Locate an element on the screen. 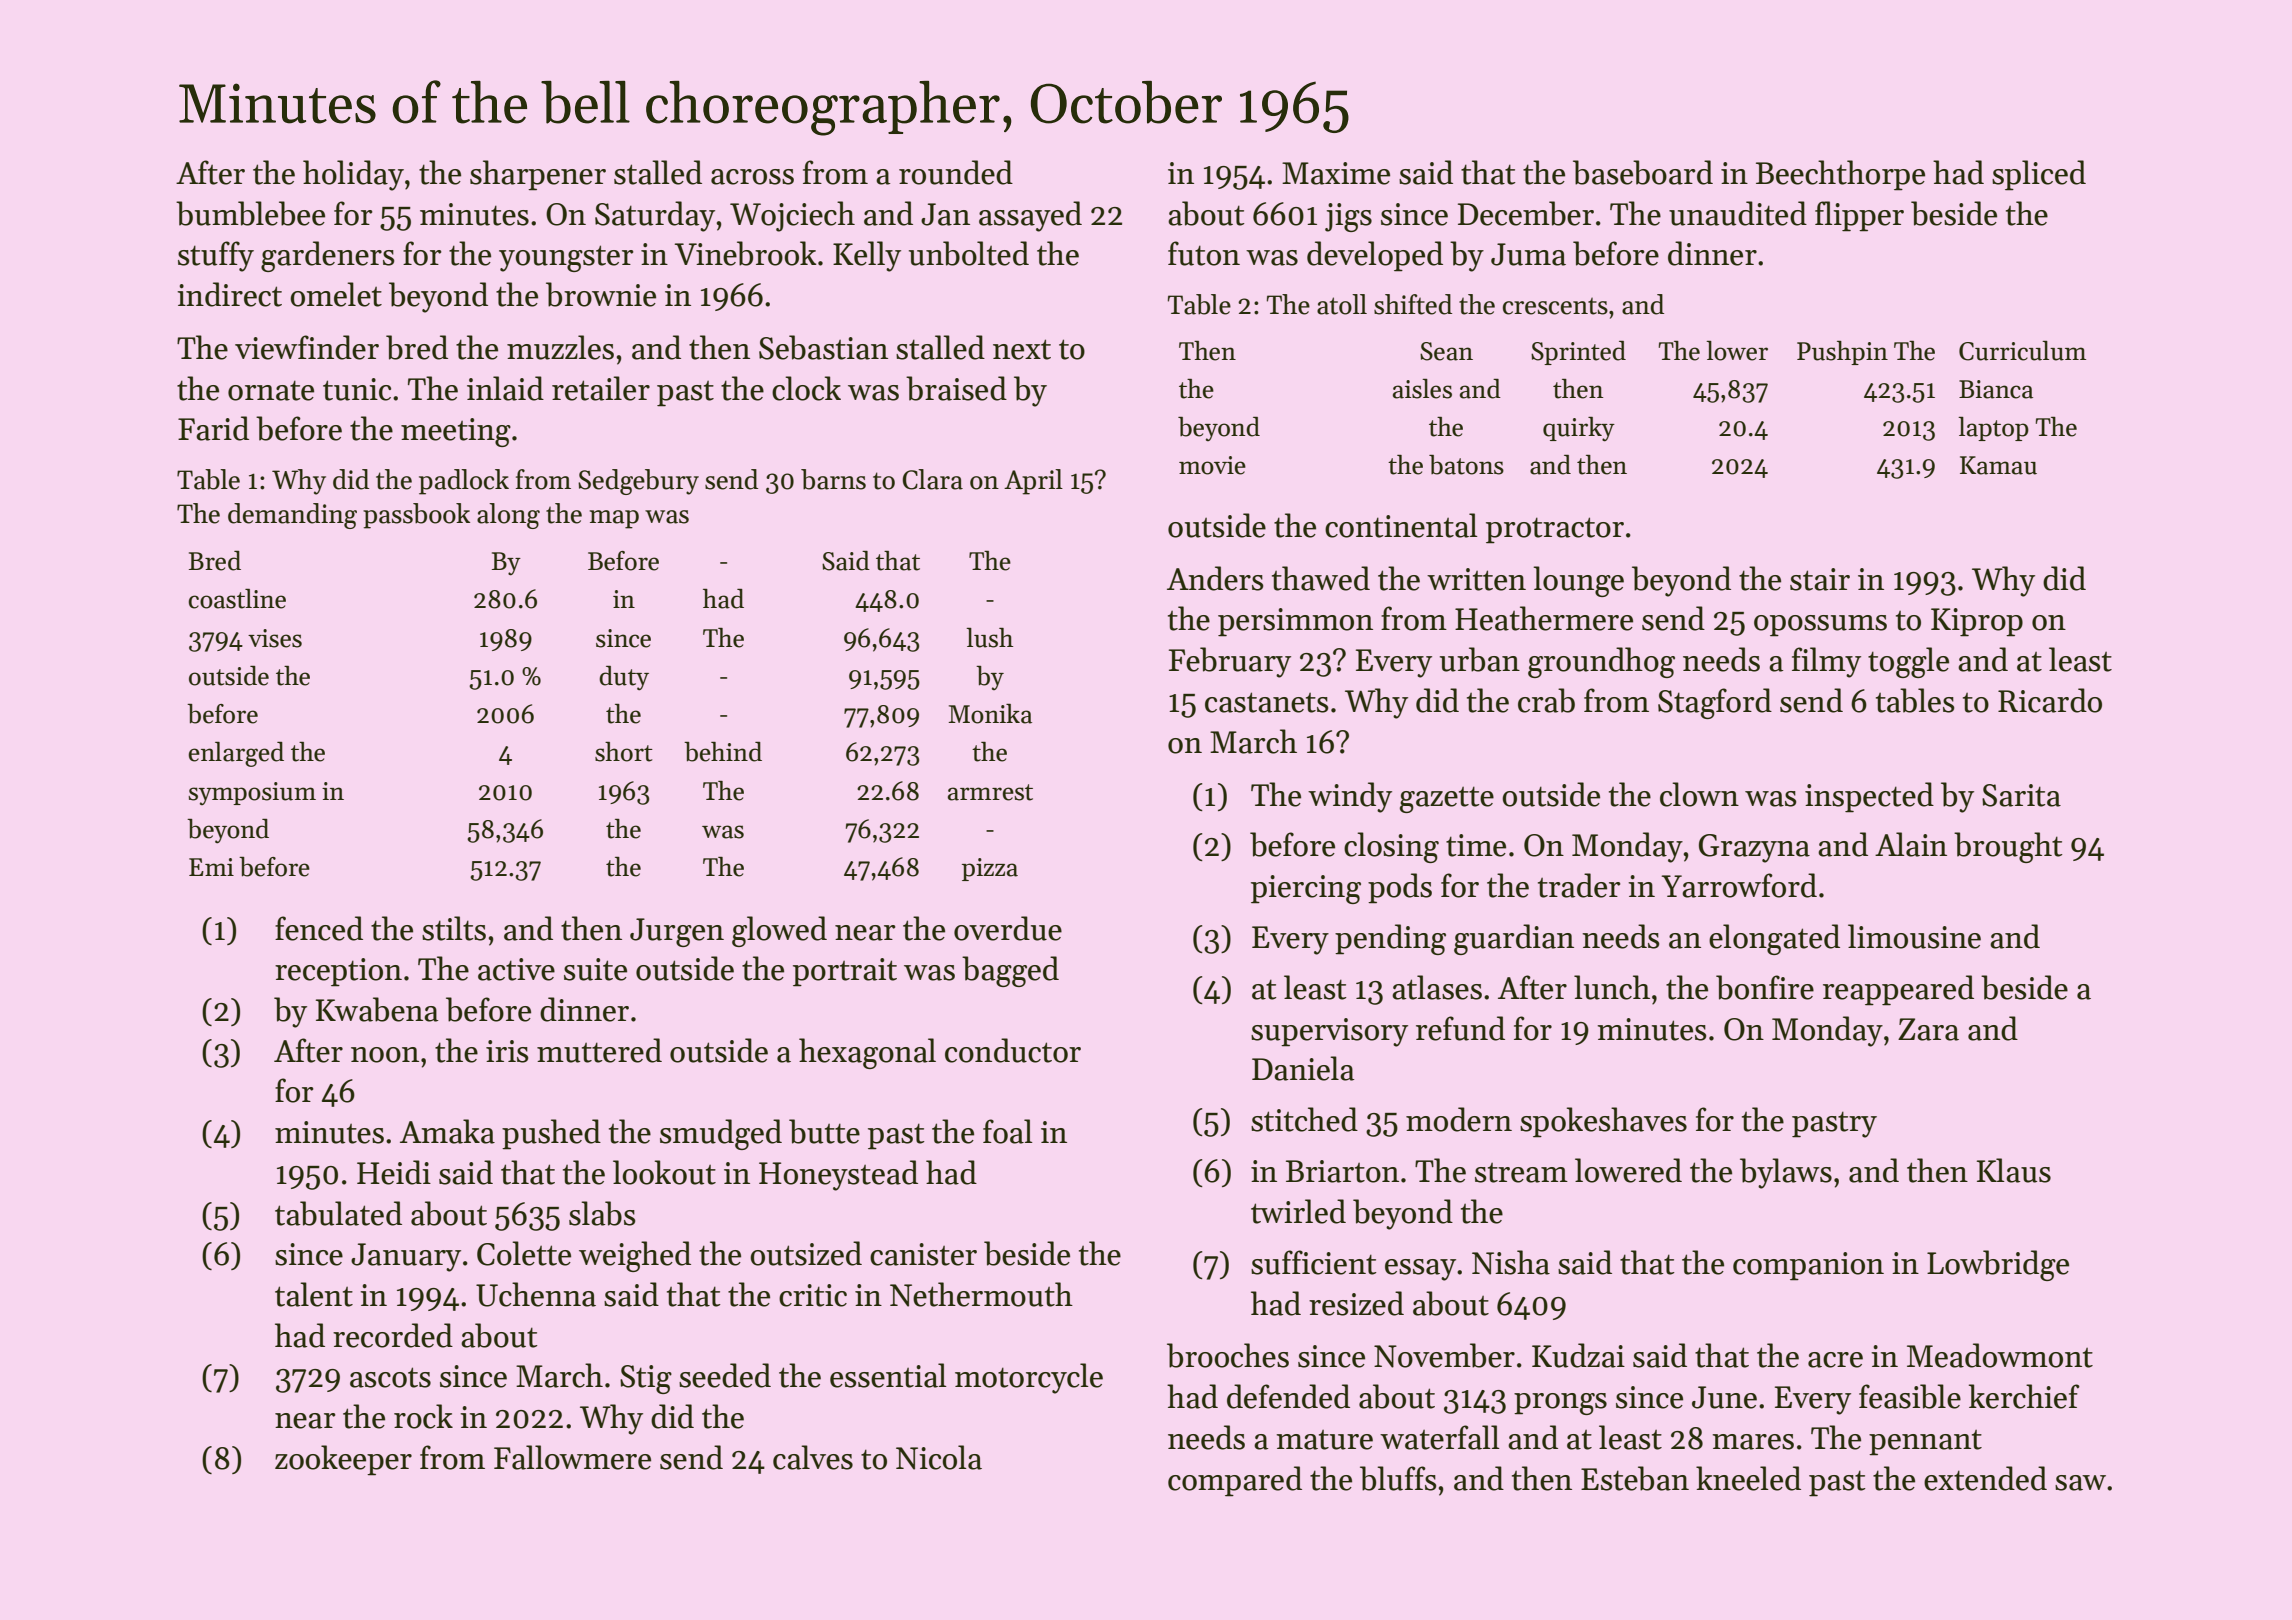 The image size is (2292, 1620). Esteban is located at coordinates (1635, 1478).
